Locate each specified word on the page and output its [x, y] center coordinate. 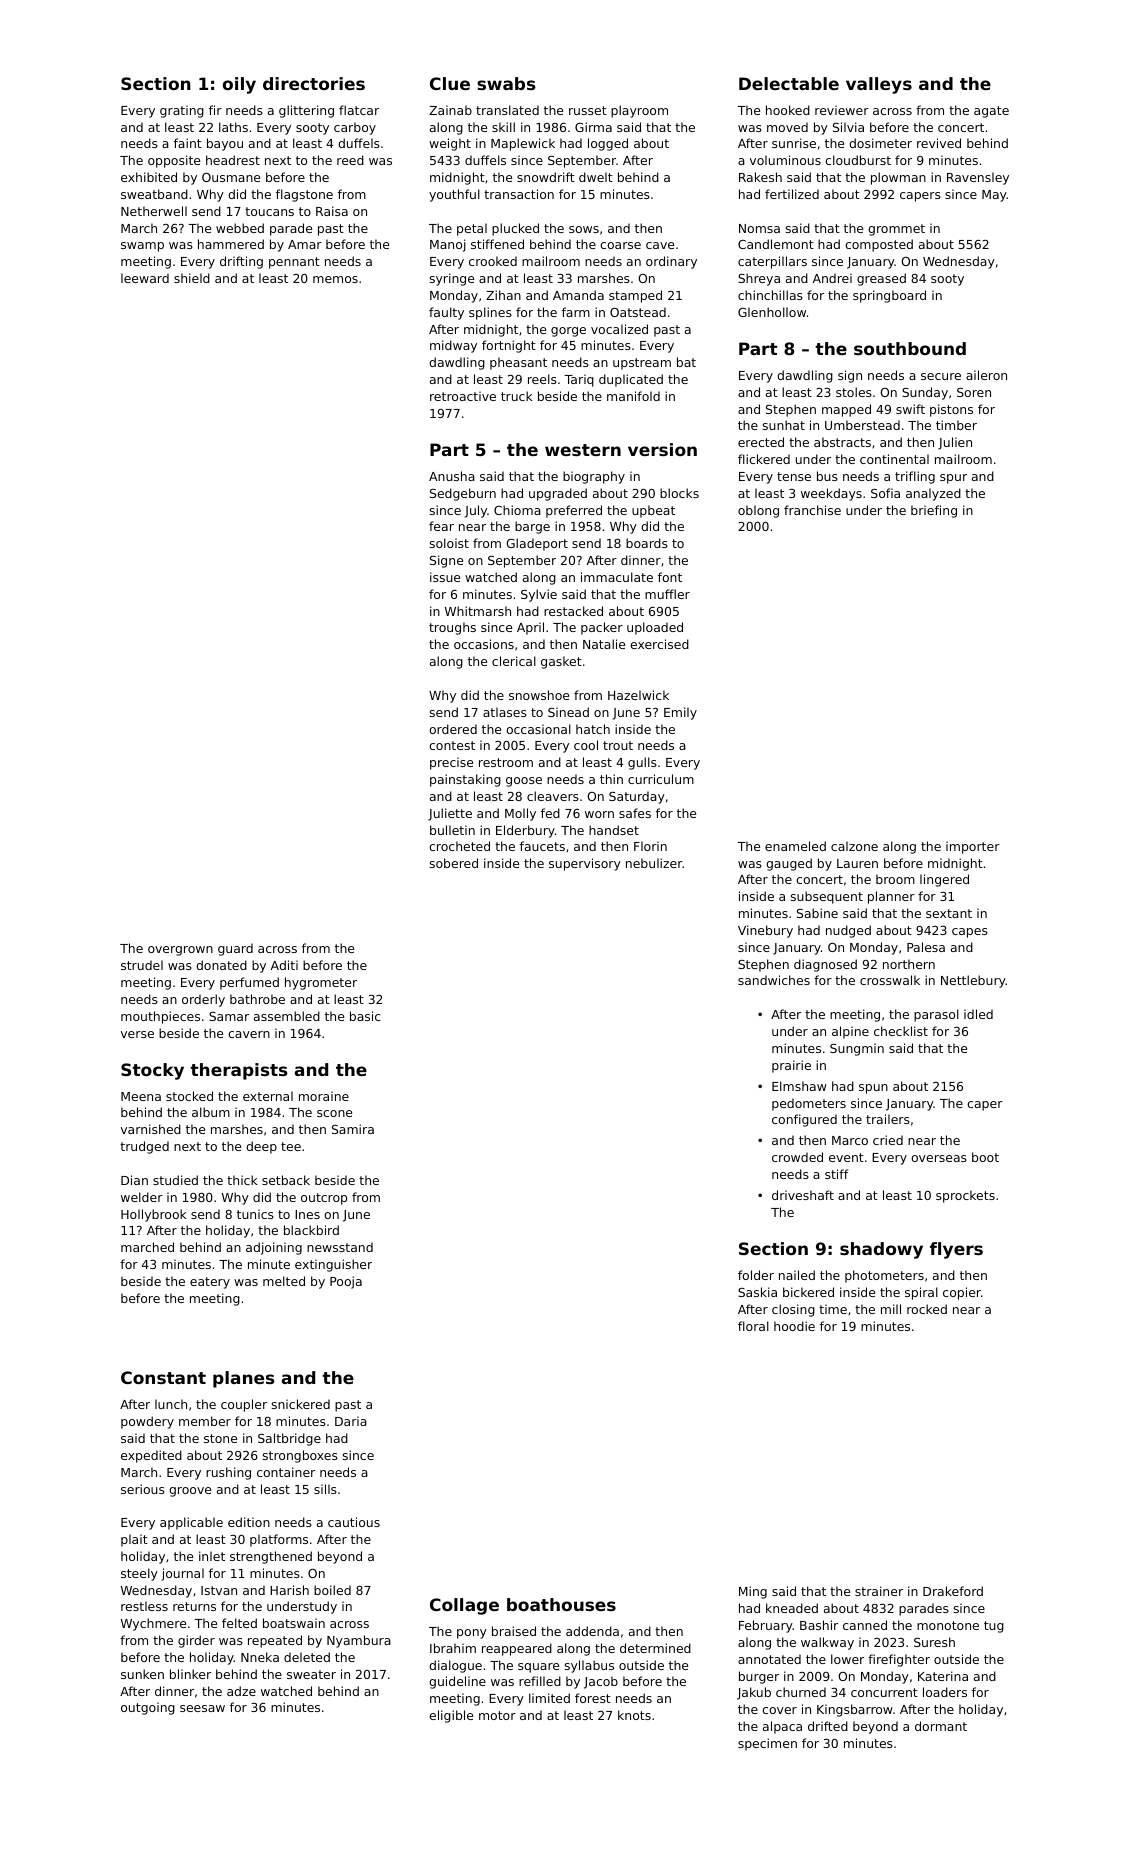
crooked [493, 261]
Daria [351, 1421]
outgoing [148, 1708]
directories [314, 83]
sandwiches [774, 980]
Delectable [789, 83]
